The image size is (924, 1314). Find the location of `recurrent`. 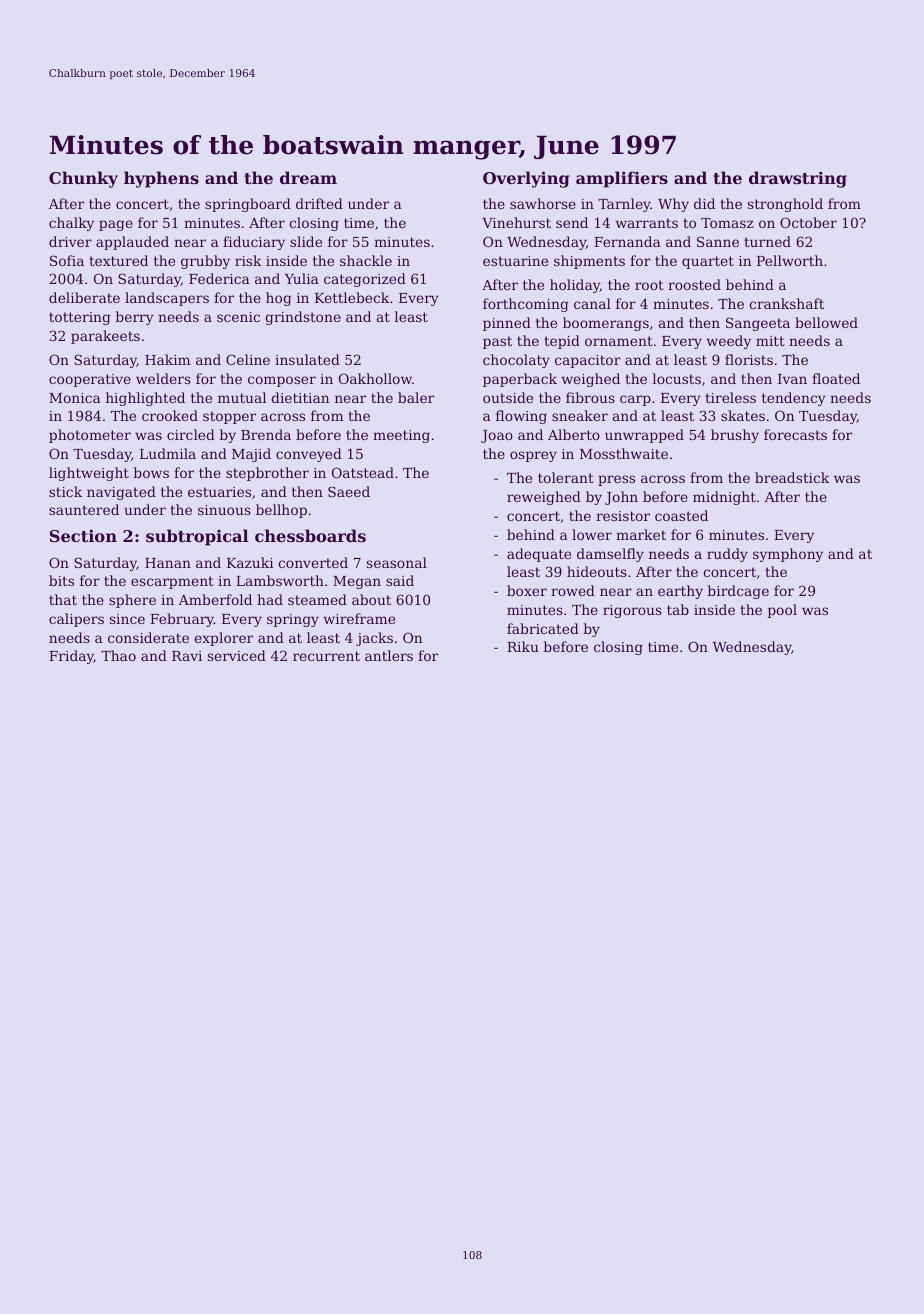

recurrent is located at coordinates (326, 656).
